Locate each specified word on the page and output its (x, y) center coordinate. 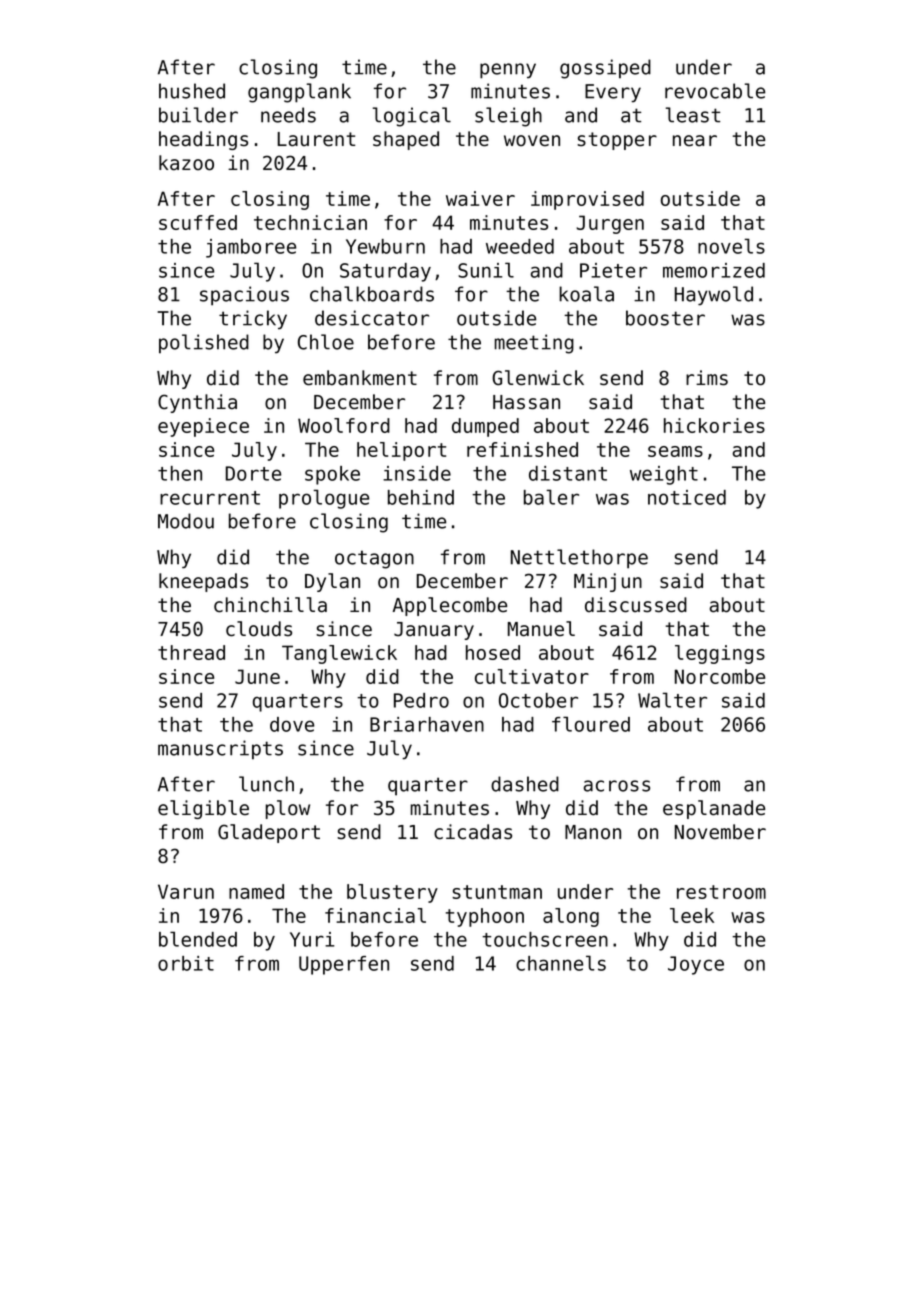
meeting (534, 344)
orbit (186, 963)
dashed (525, 784)
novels (731, 246)
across (617, 786)
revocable (715, 91)
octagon (374, 559)
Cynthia (197, 403)
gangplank (299, 93)
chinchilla (270, 605)
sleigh (508, 117)
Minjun (608, 582)
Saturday (385, 272)
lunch (266, 784)
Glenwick (538, 378)
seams (675, 451)
